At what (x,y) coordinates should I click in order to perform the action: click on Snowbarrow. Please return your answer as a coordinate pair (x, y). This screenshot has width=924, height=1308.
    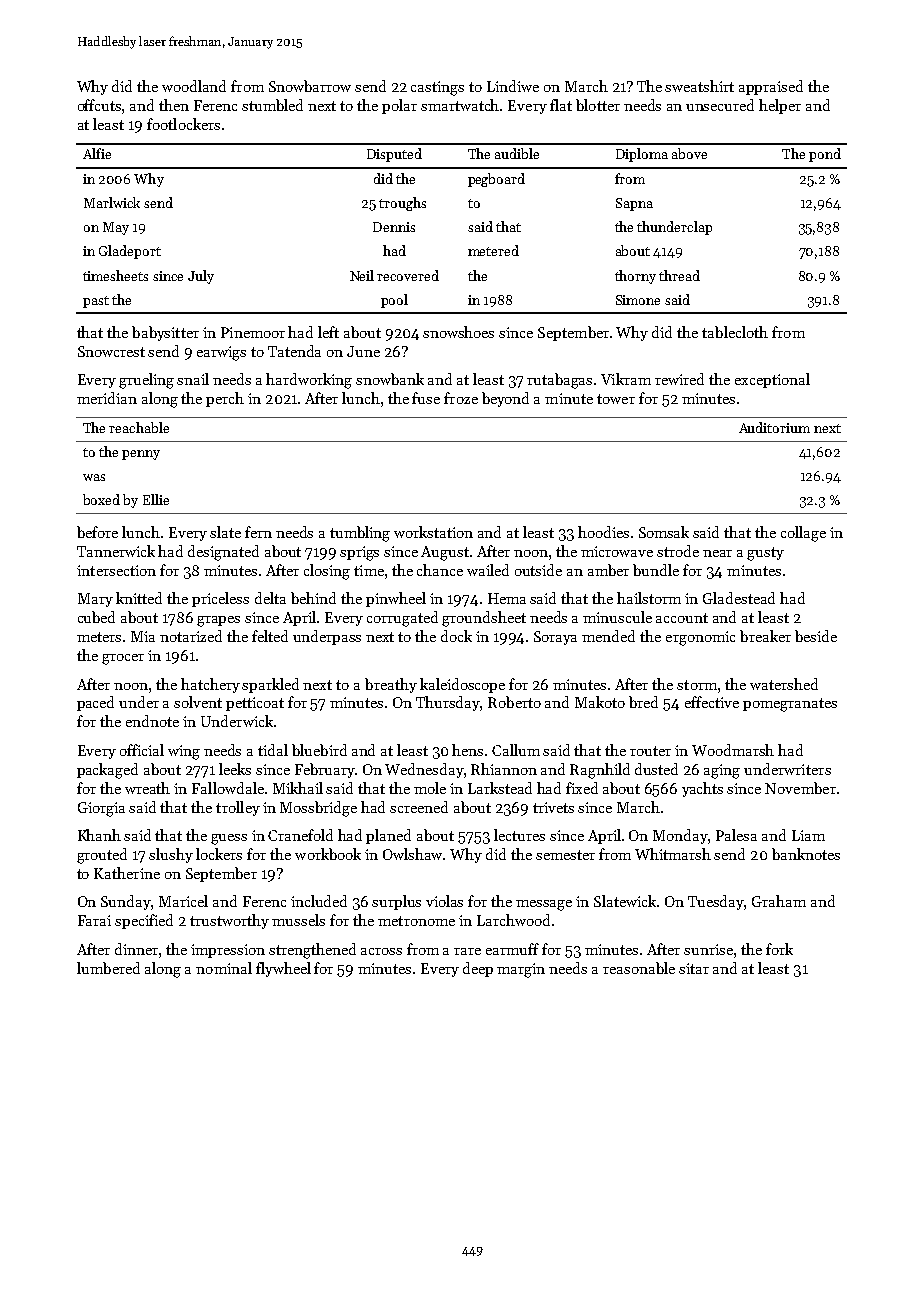
    Looking at the image, I should click on (310, 86).
